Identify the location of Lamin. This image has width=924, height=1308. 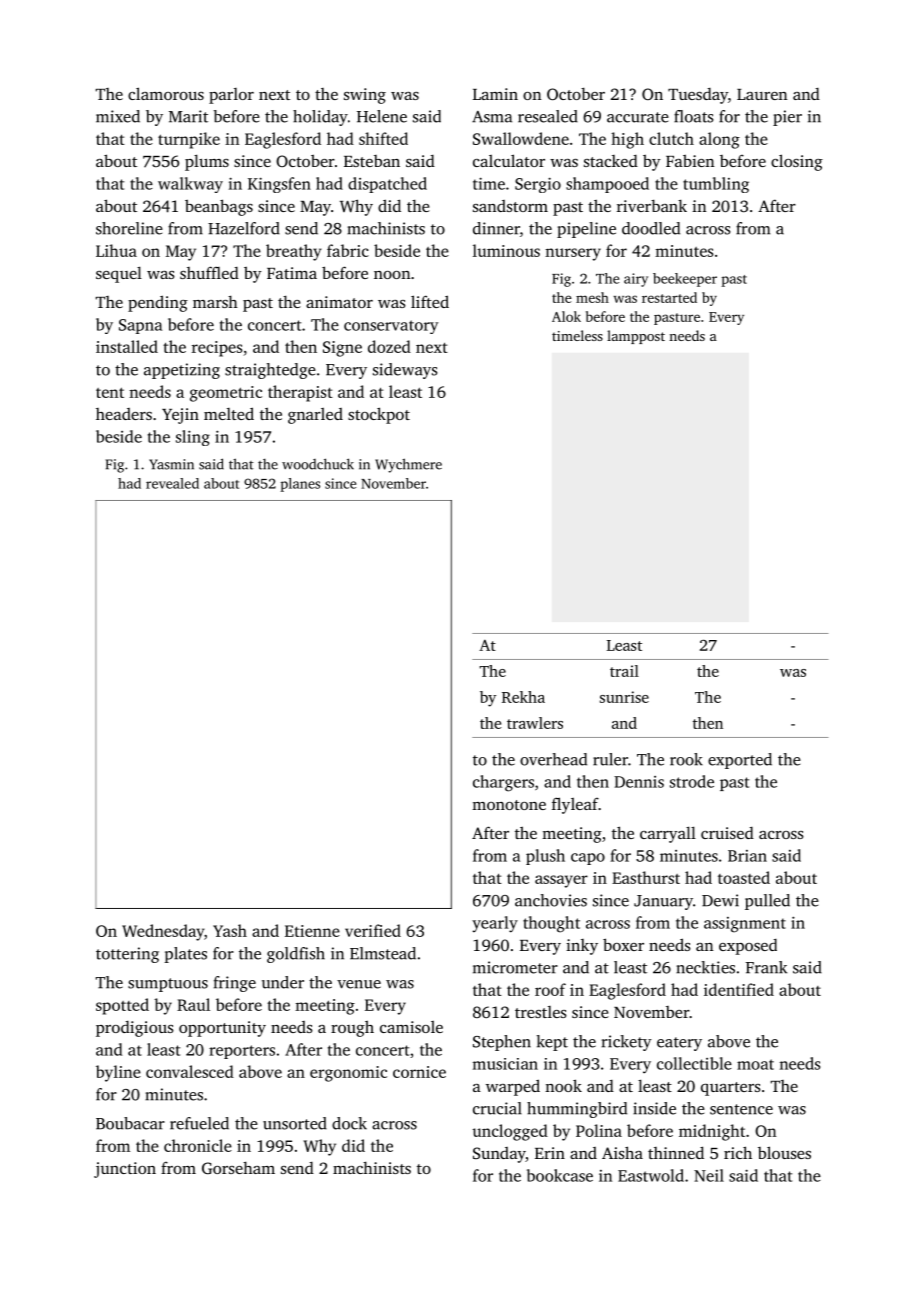
(495, 94).
